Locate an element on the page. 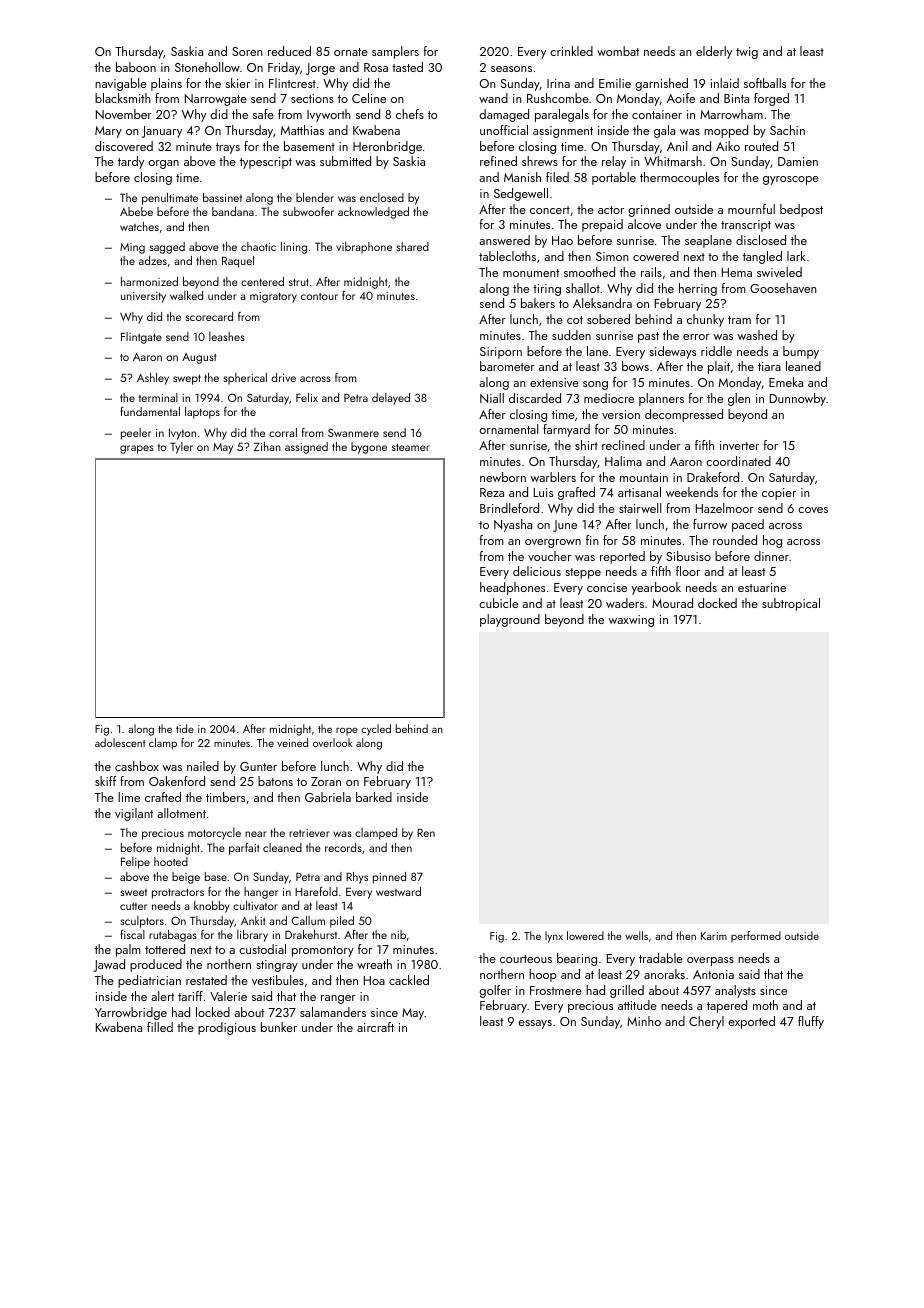 This document has width=924, height=1308. Reza is located at coordinates (492, 492).
